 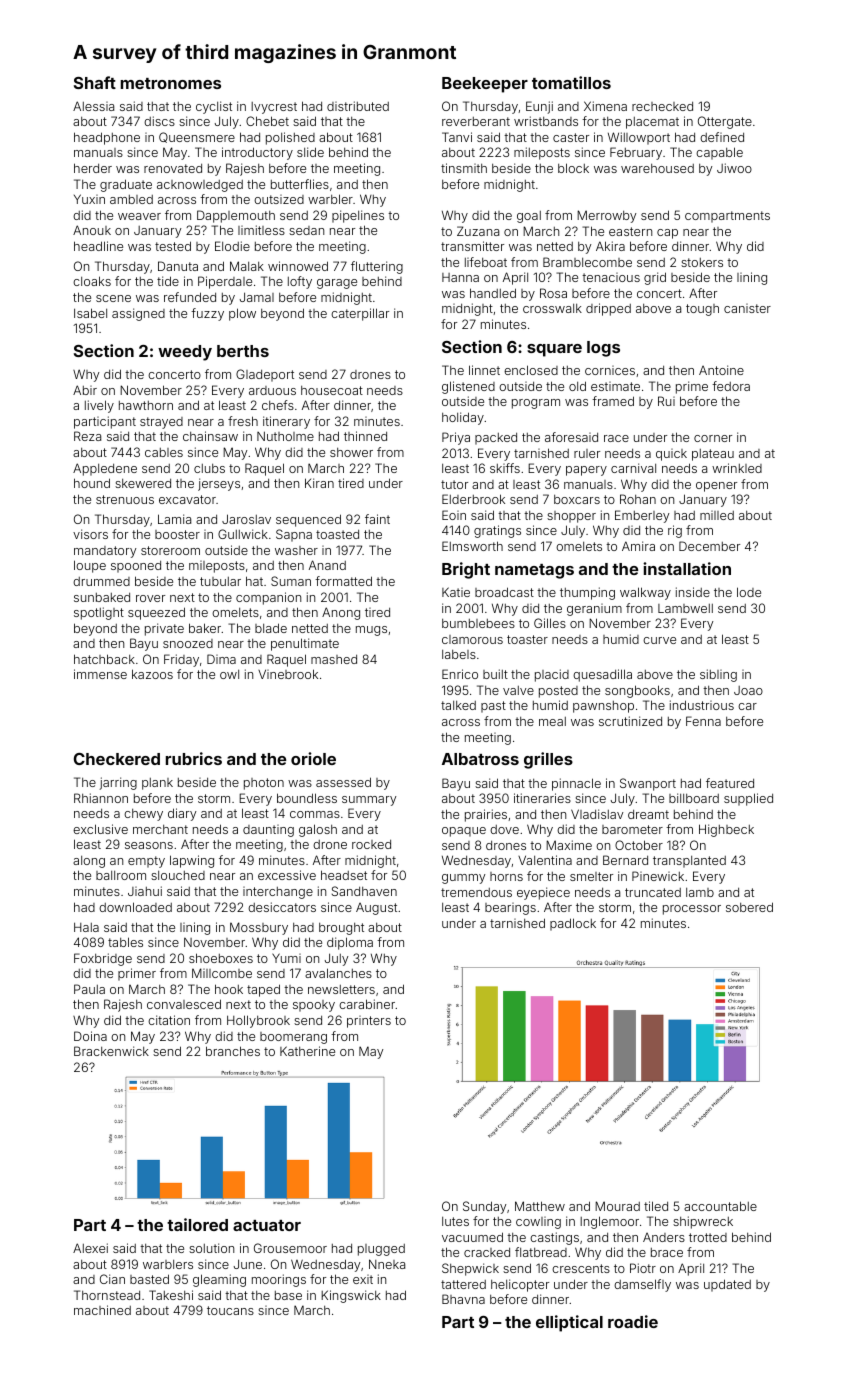 I want to click on empty, so click(x=146, y=862).
